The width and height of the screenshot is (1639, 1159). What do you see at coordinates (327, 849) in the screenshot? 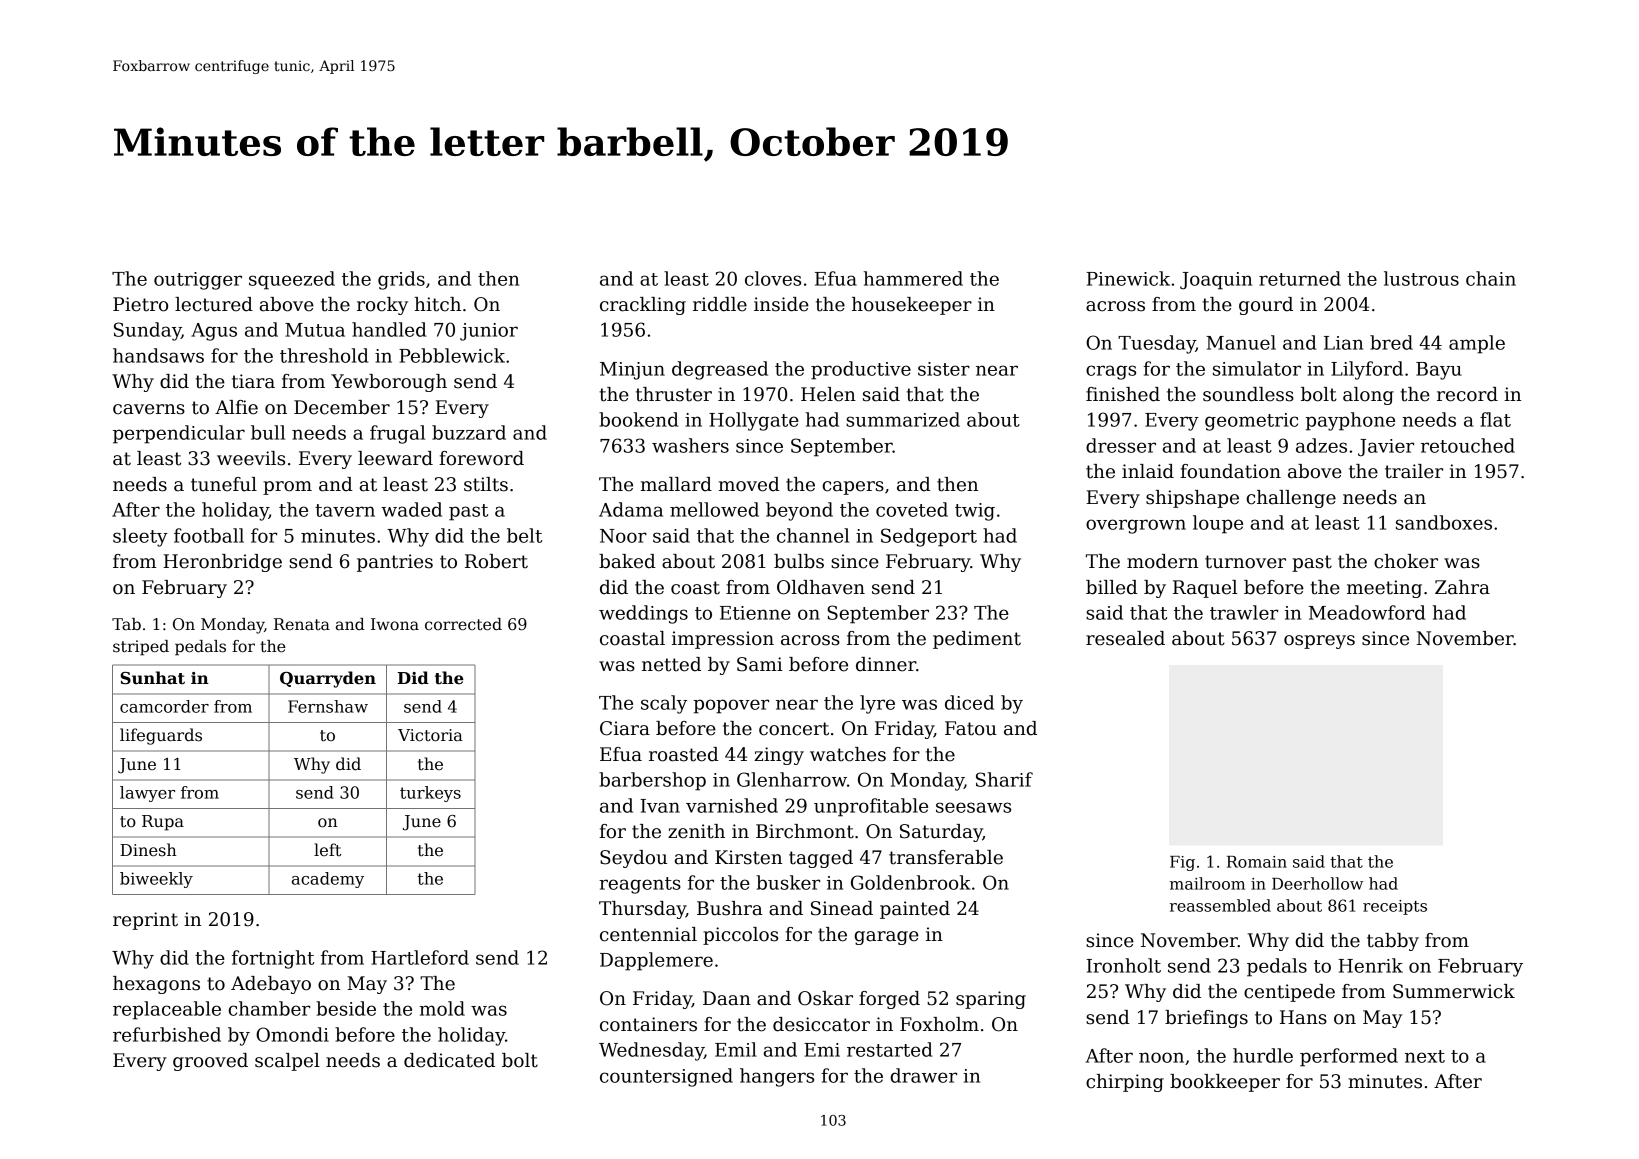
I see `left` at bounding box center [327, 849].
